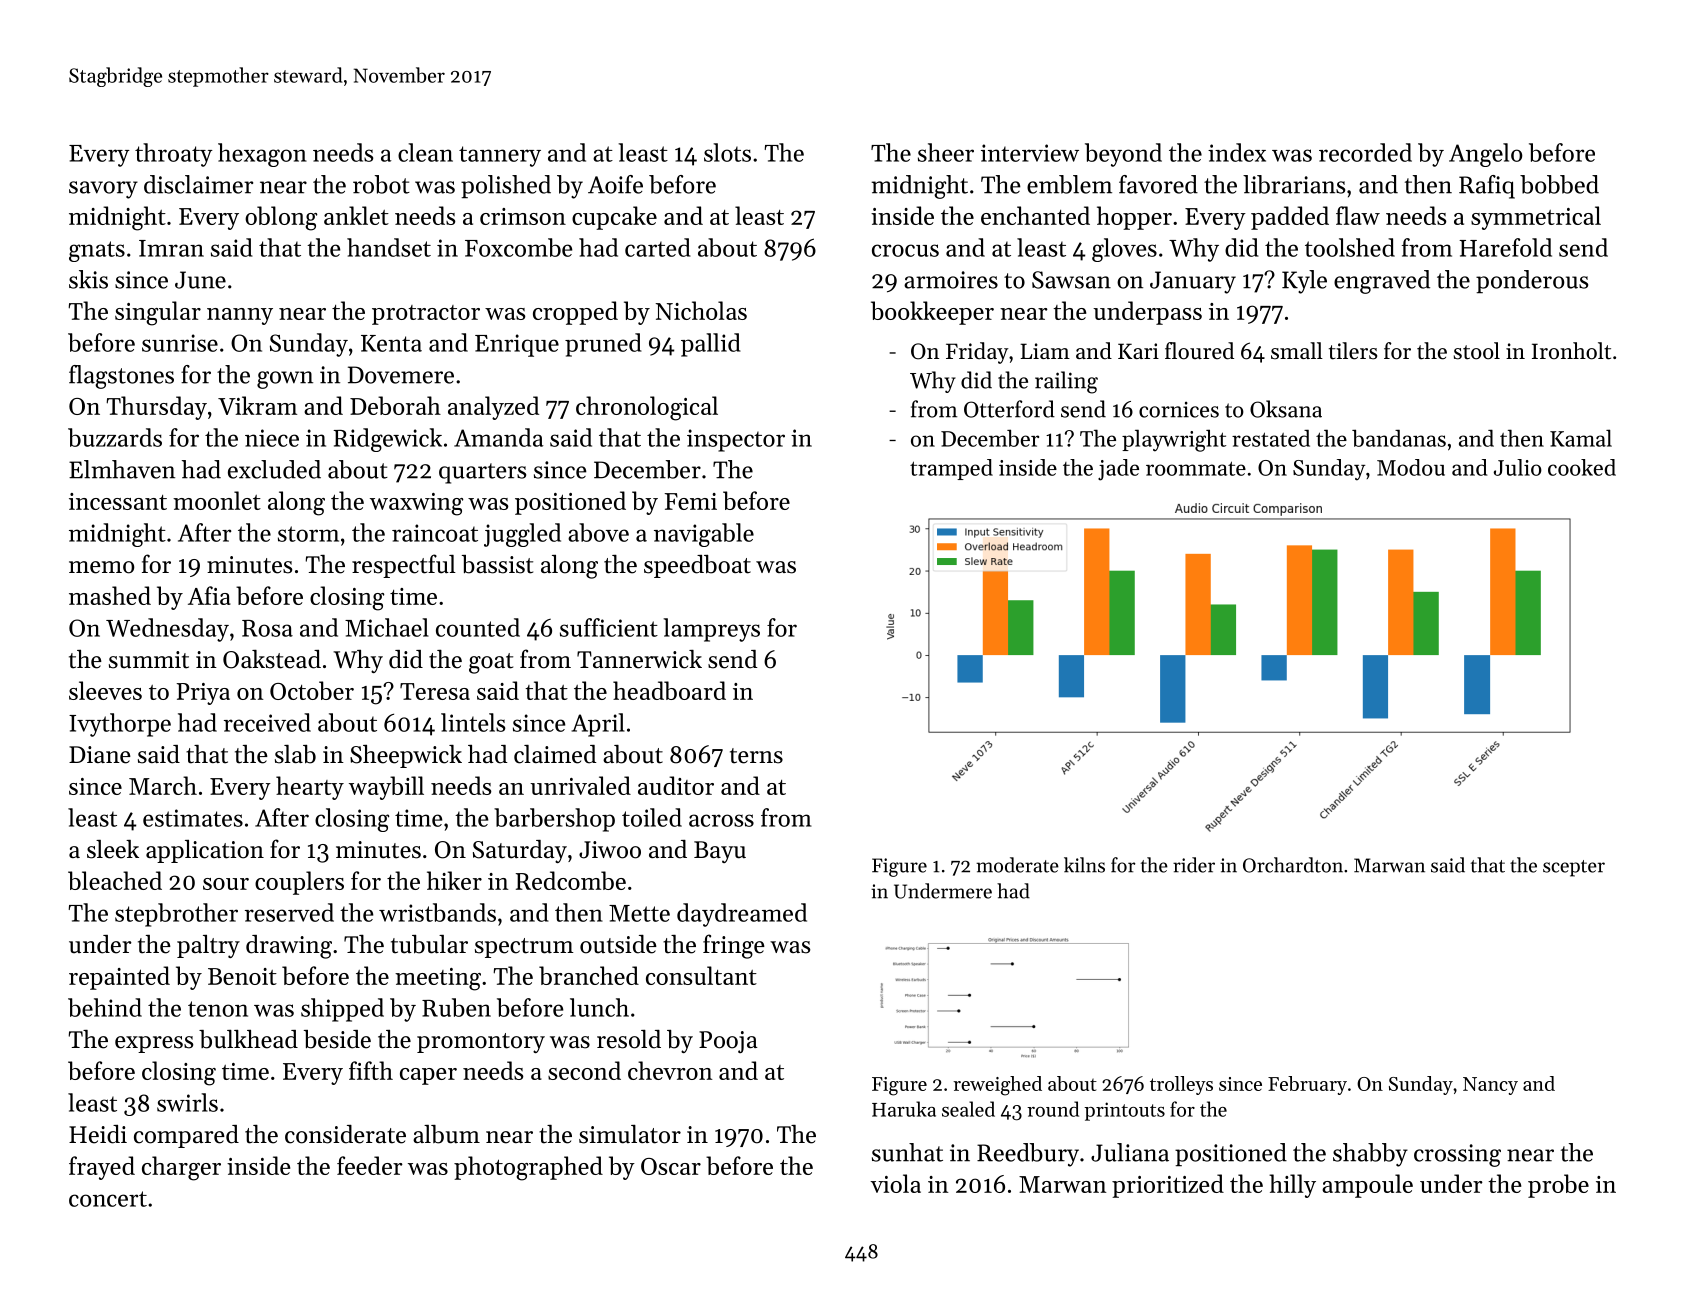 The width and height of the page is (1689, 1305). What do you see at coordinates (113, 849) in the page?
I see `sleek` at bounding box center [113, 849].
